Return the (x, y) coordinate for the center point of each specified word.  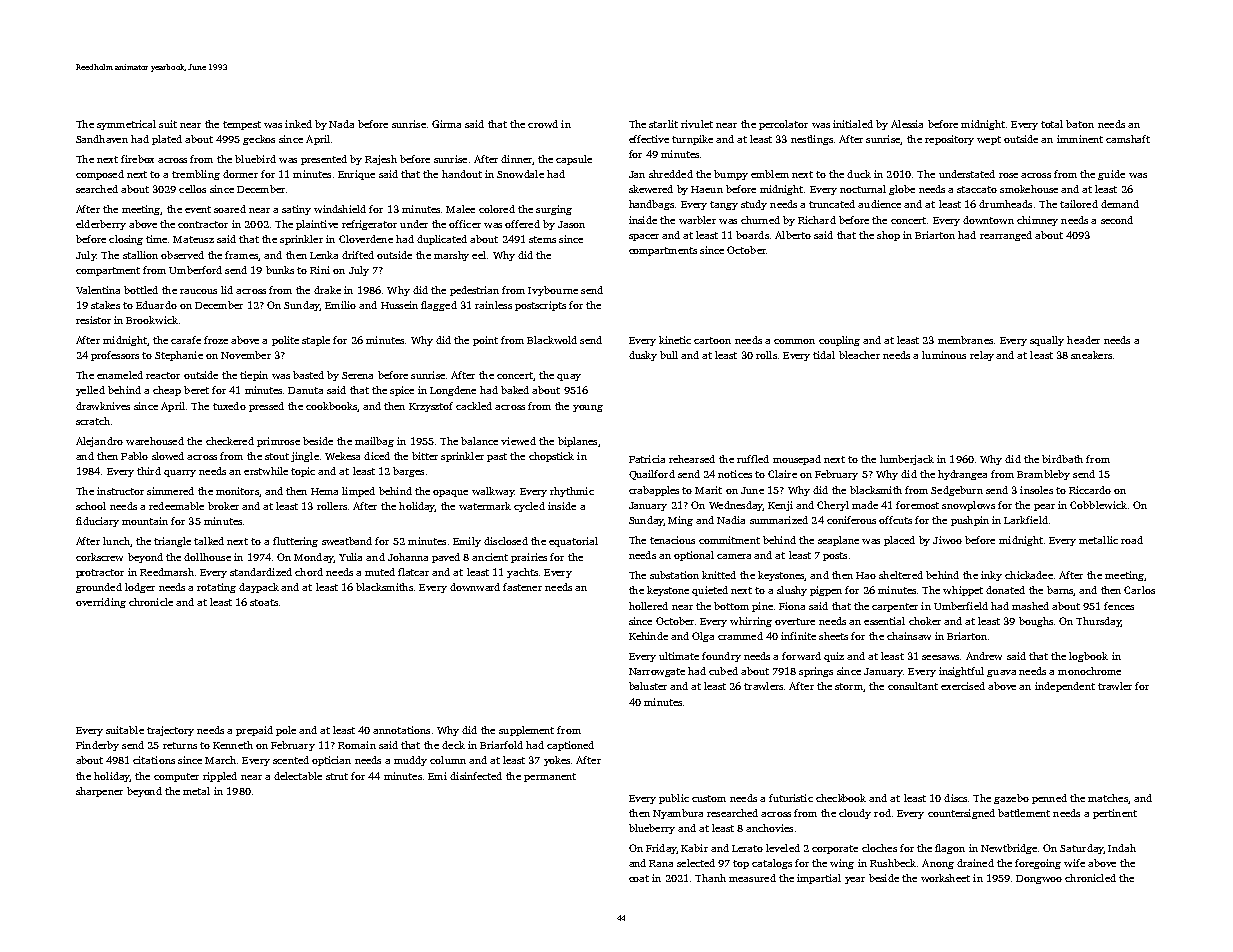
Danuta (305, 390)
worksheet (945, 878)
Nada (341, 124)
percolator (783, 125)
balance (479, 441)
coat (639, 878)
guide (1111, 175)
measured (752, 878)
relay (982, 356)
